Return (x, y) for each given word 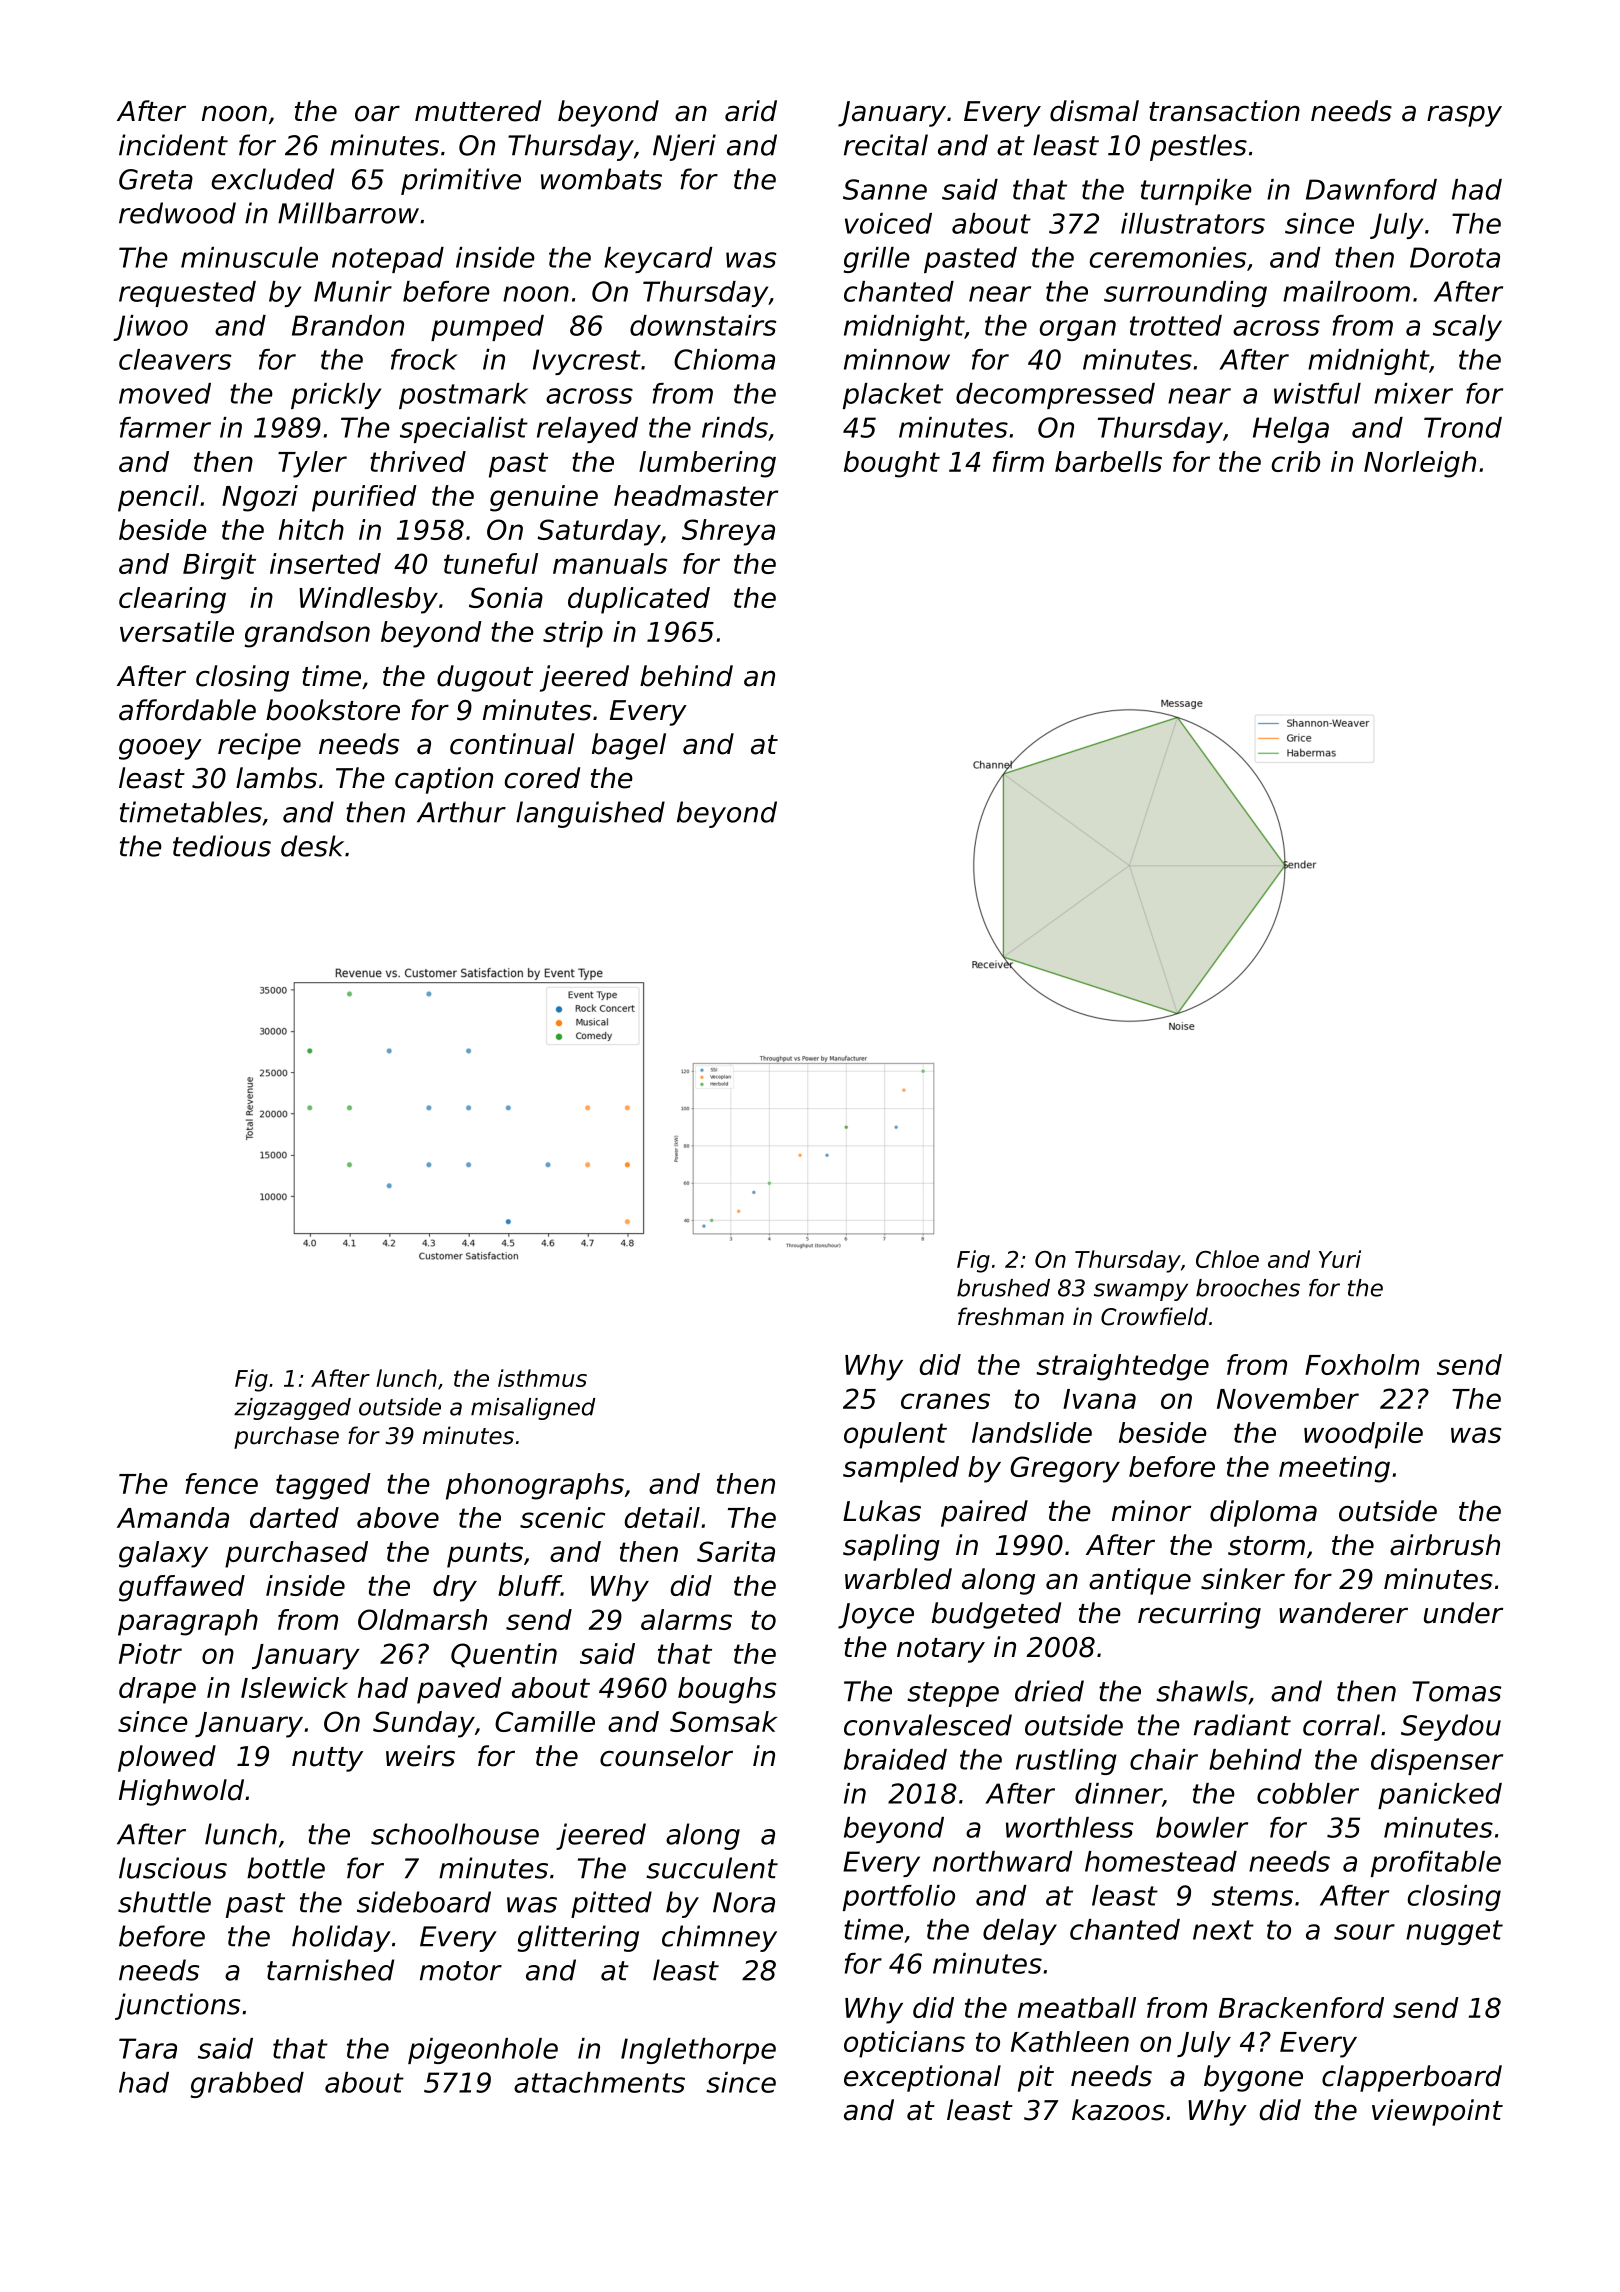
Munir (353, 291)
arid (751, 111)
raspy (1464, 116)
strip (573, 634)
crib (1296, 461)
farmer (165, 427)
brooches (1248, 1288)
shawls (1202, 1691)
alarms (686, 1619)
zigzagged (292, 1409)
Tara (148, 2048)
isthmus (542, 1378)
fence (221, 1483)
